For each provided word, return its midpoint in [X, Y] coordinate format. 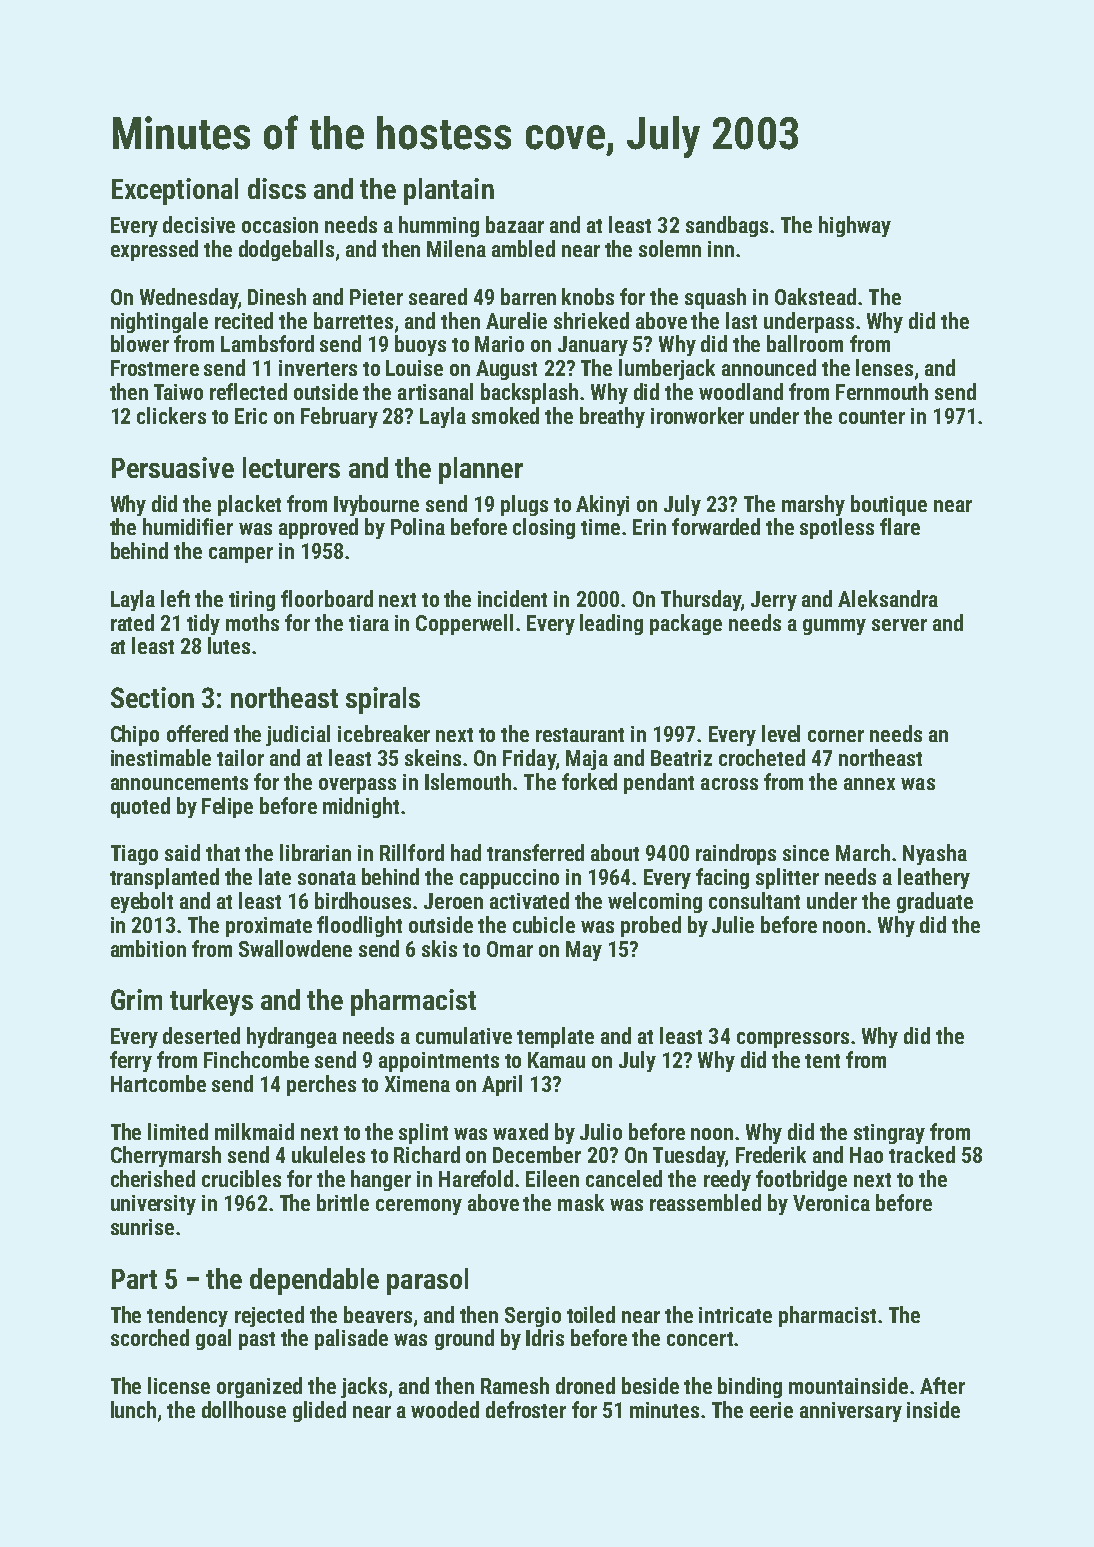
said [182, 852]
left [175, 598]
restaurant [580, 735]
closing [544, 528]
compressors [793, 1040]
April [502, 1085]
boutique [889, 505]
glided [319, 1411]
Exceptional [175, 191]
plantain [449, 191]
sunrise [142, 1227]
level [781, 733]
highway [855, 226]
